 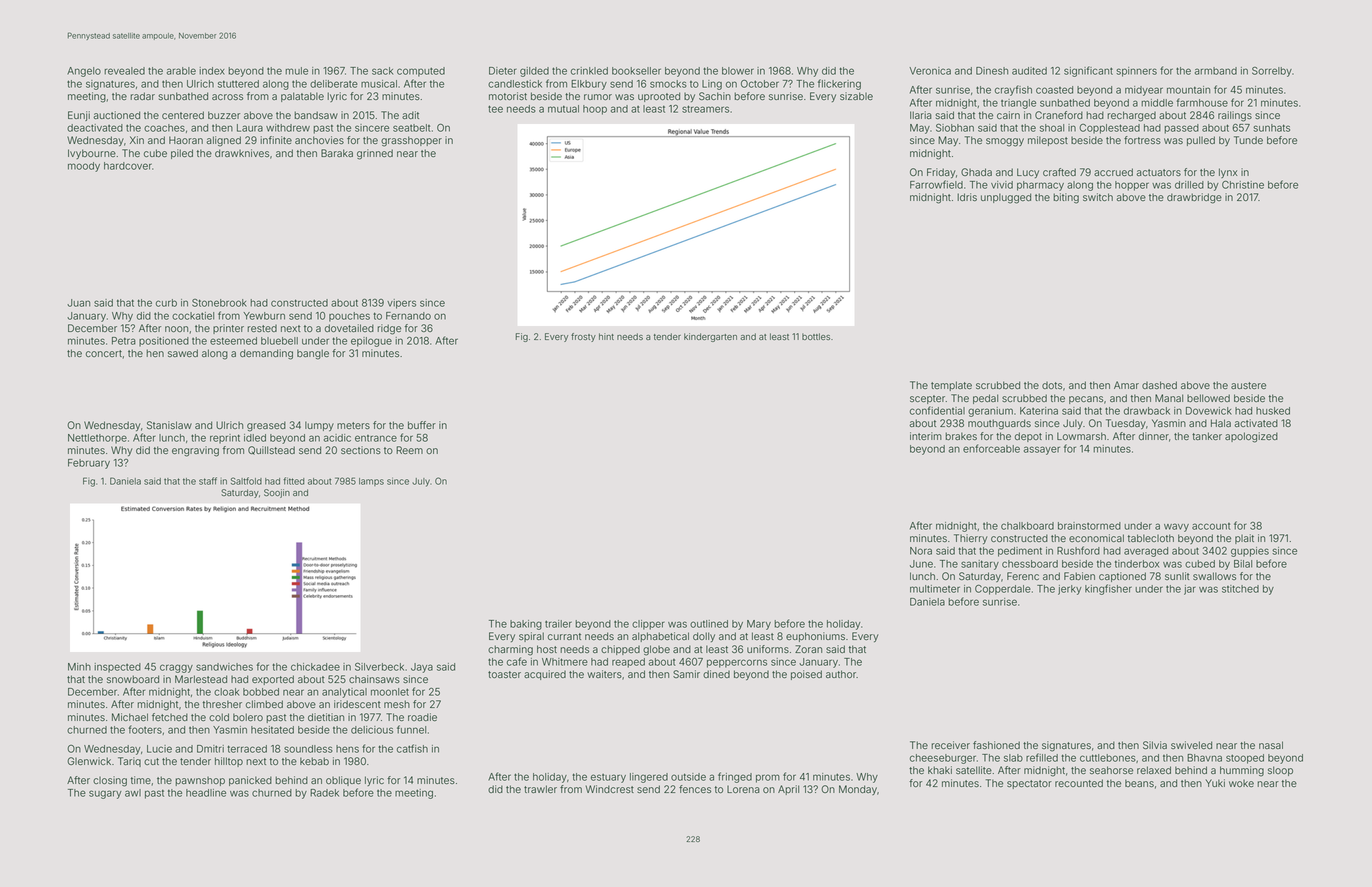 What do you see at coordinates (583, 337) in the screenshot?
I see `frosty` at bounding box center [583, 337].
